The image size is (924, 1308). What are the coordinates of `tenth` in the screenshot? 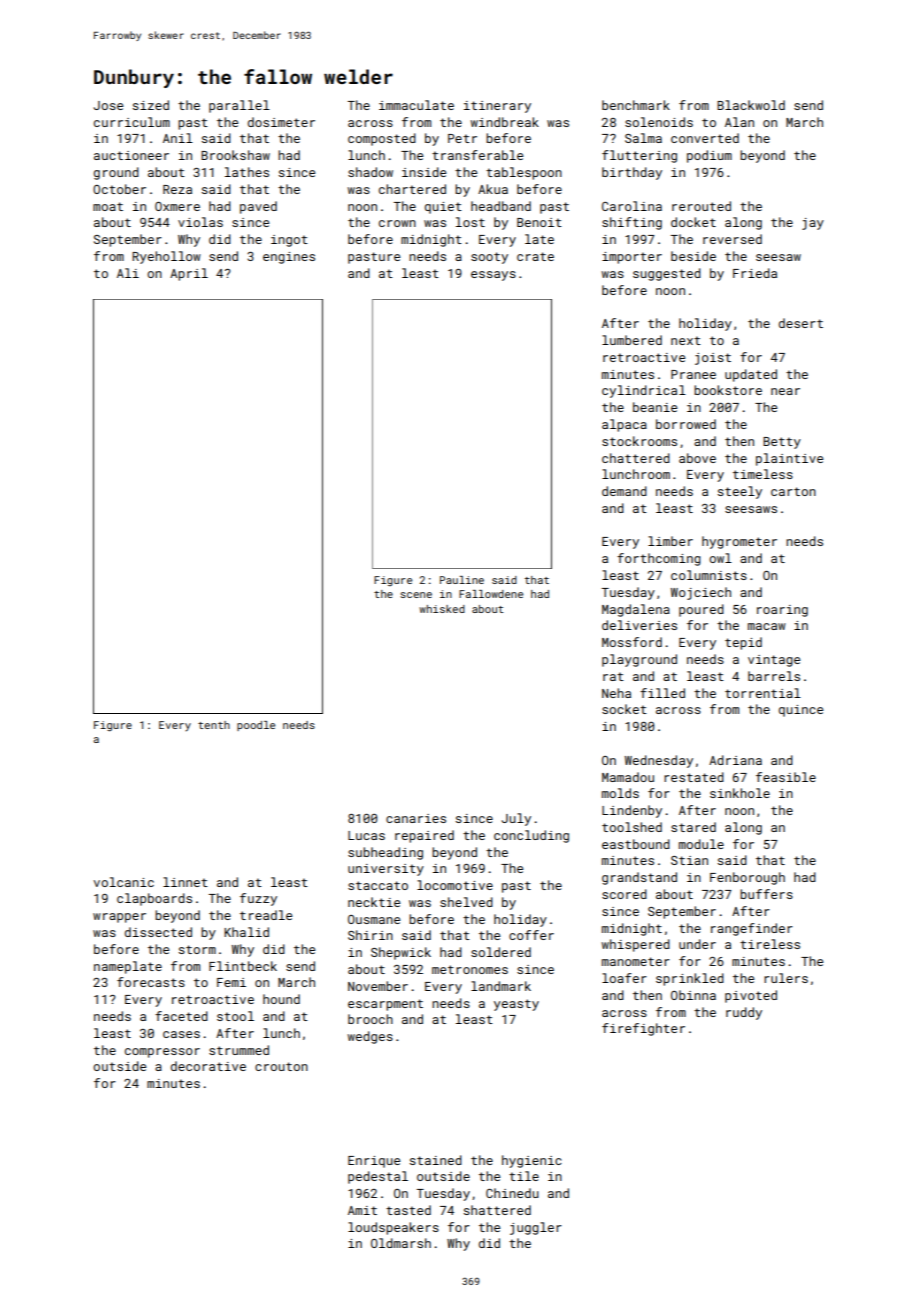 It's located at (214, 725).
